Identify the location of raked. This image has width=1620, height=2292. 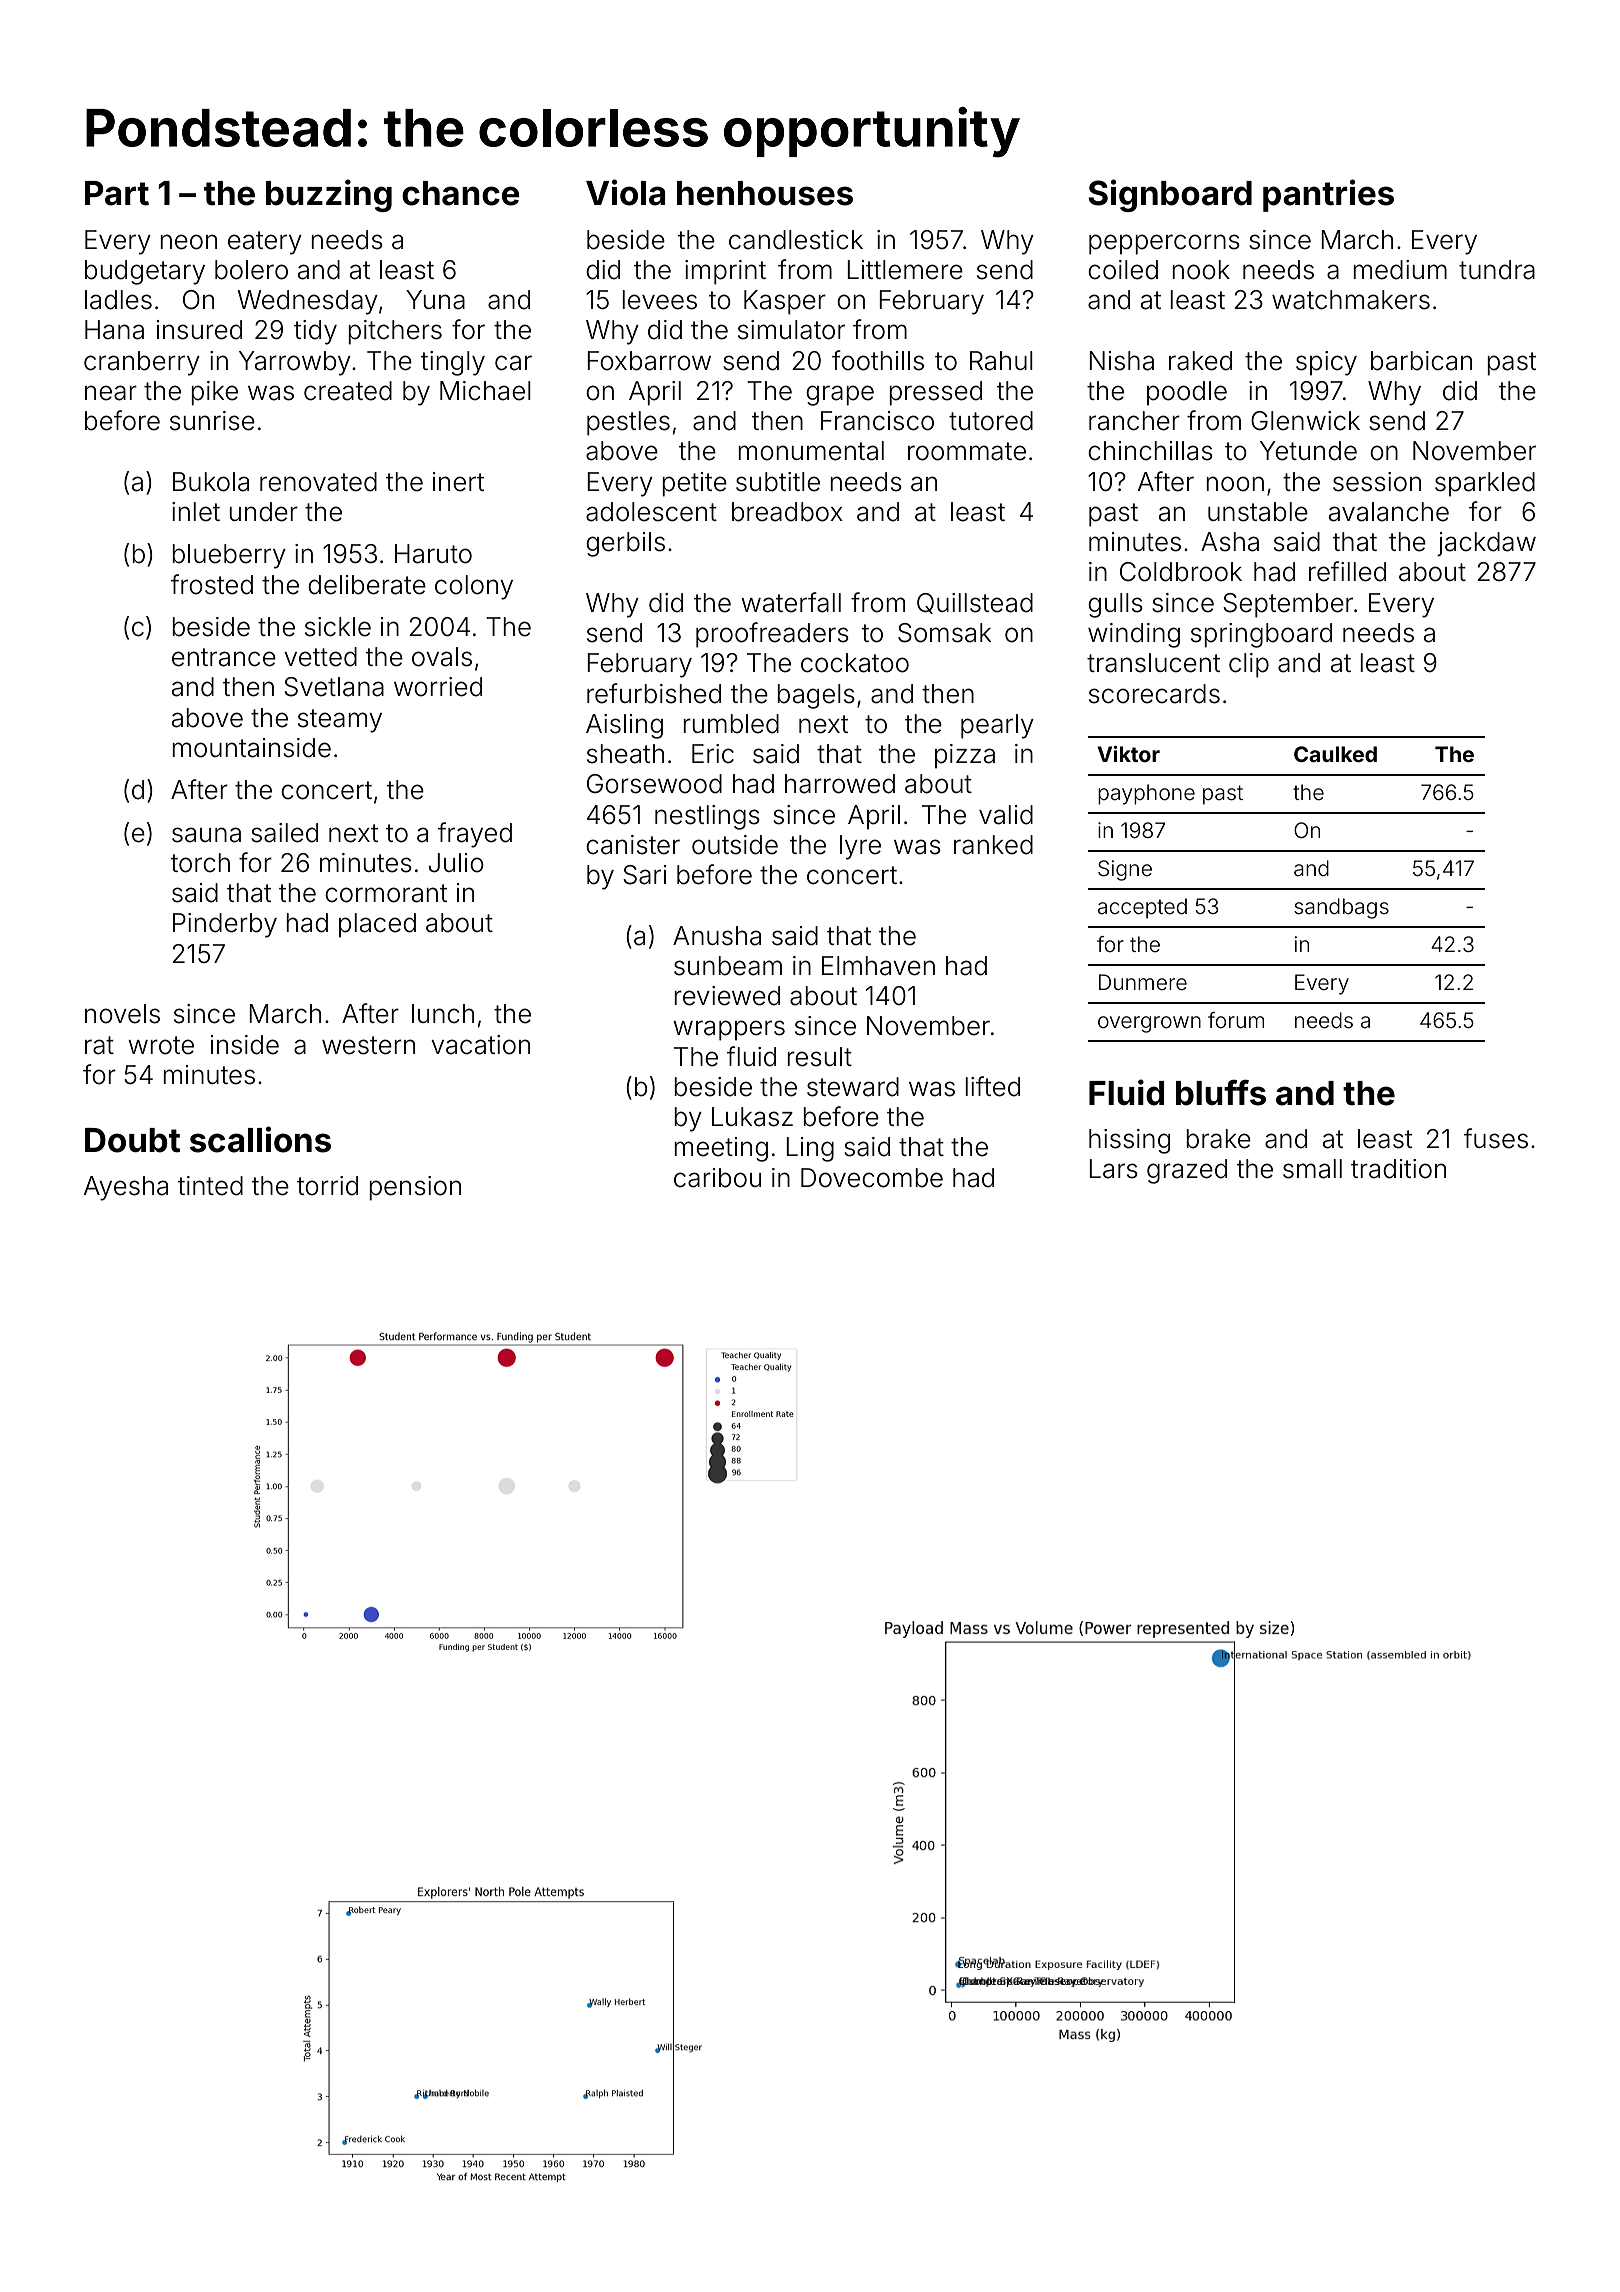
(1200, 361).
